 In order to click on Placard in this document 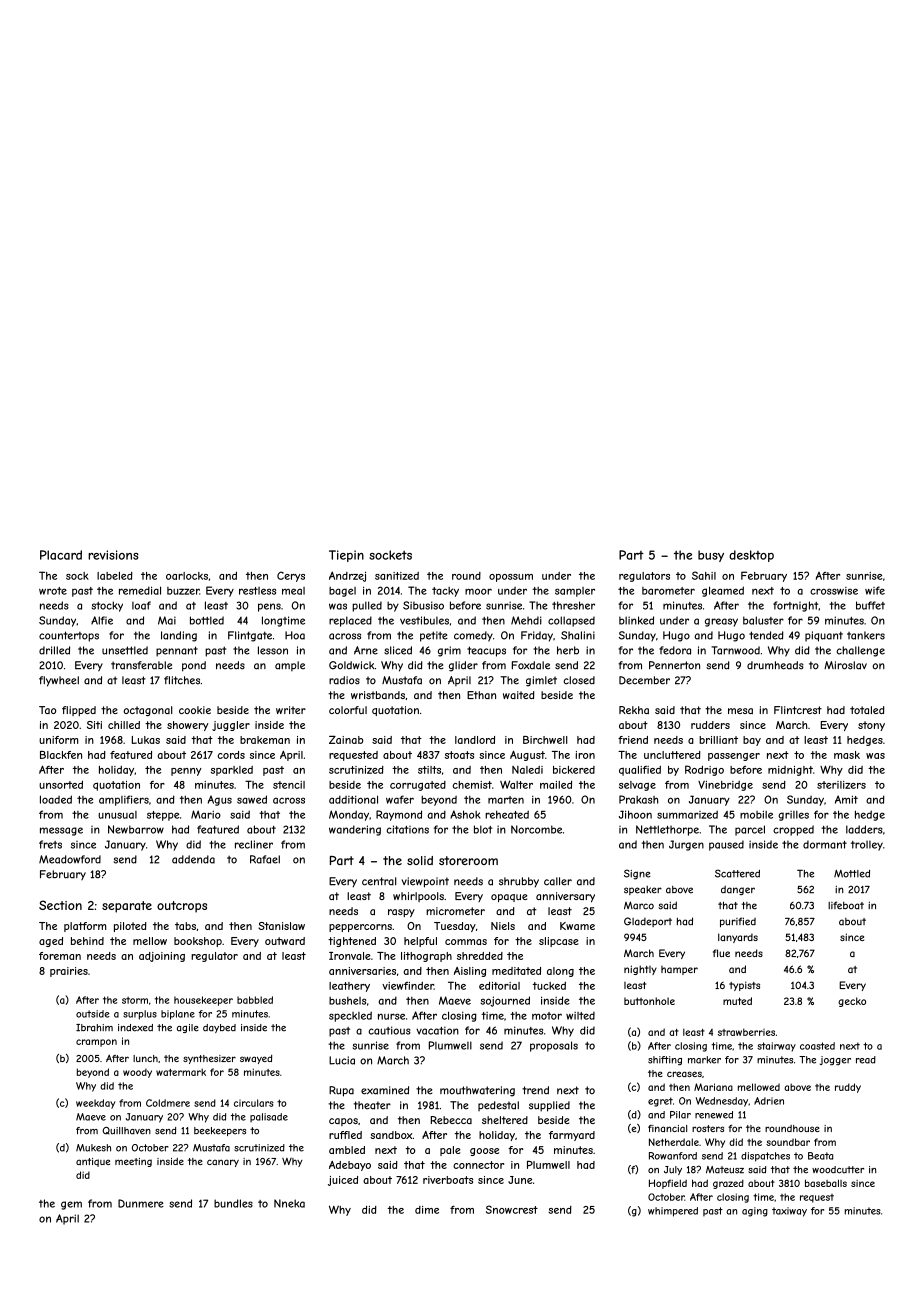, I will do `click(61, 555)`.
